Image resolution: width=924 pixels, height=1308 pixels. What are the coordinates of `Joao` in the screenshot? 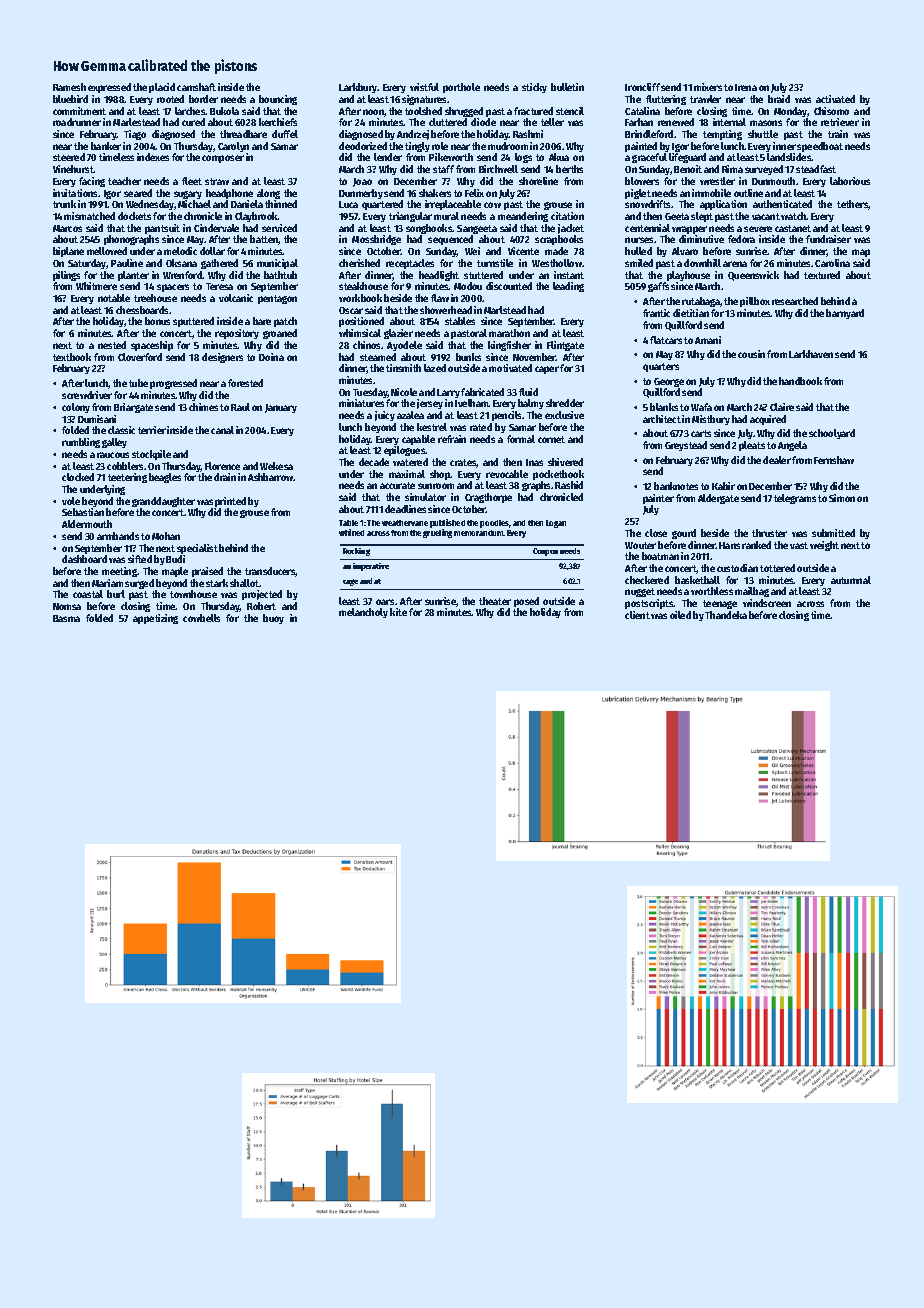 It's located at (362, 182).
